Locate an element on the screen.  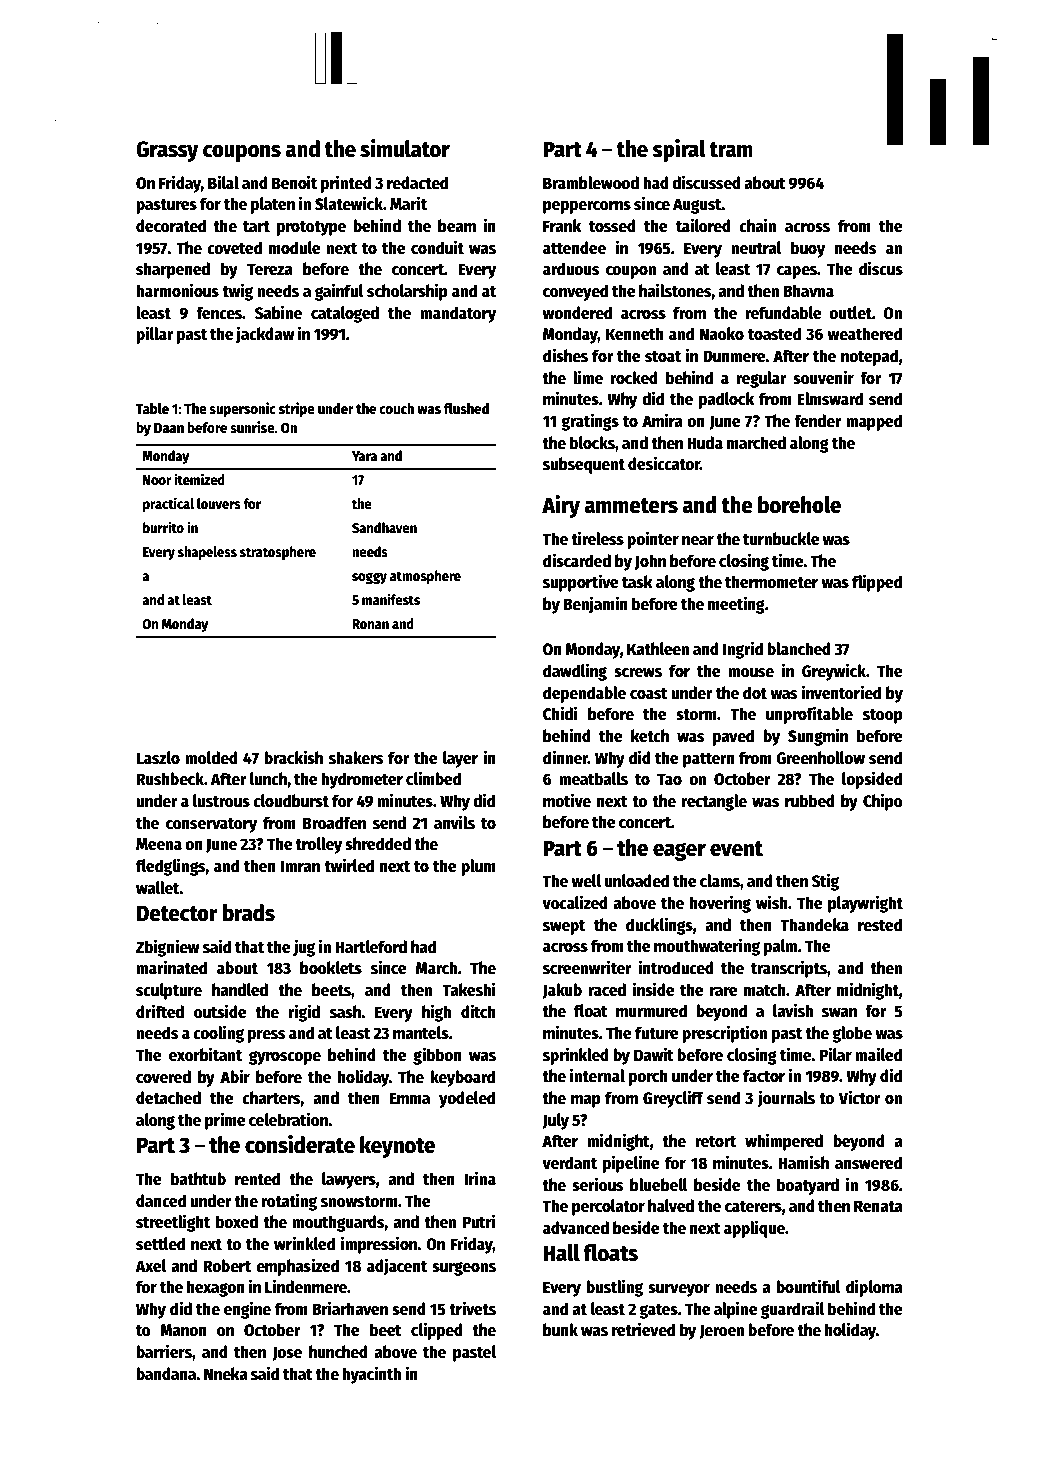
pillar is located at coordinates (155, 335).
